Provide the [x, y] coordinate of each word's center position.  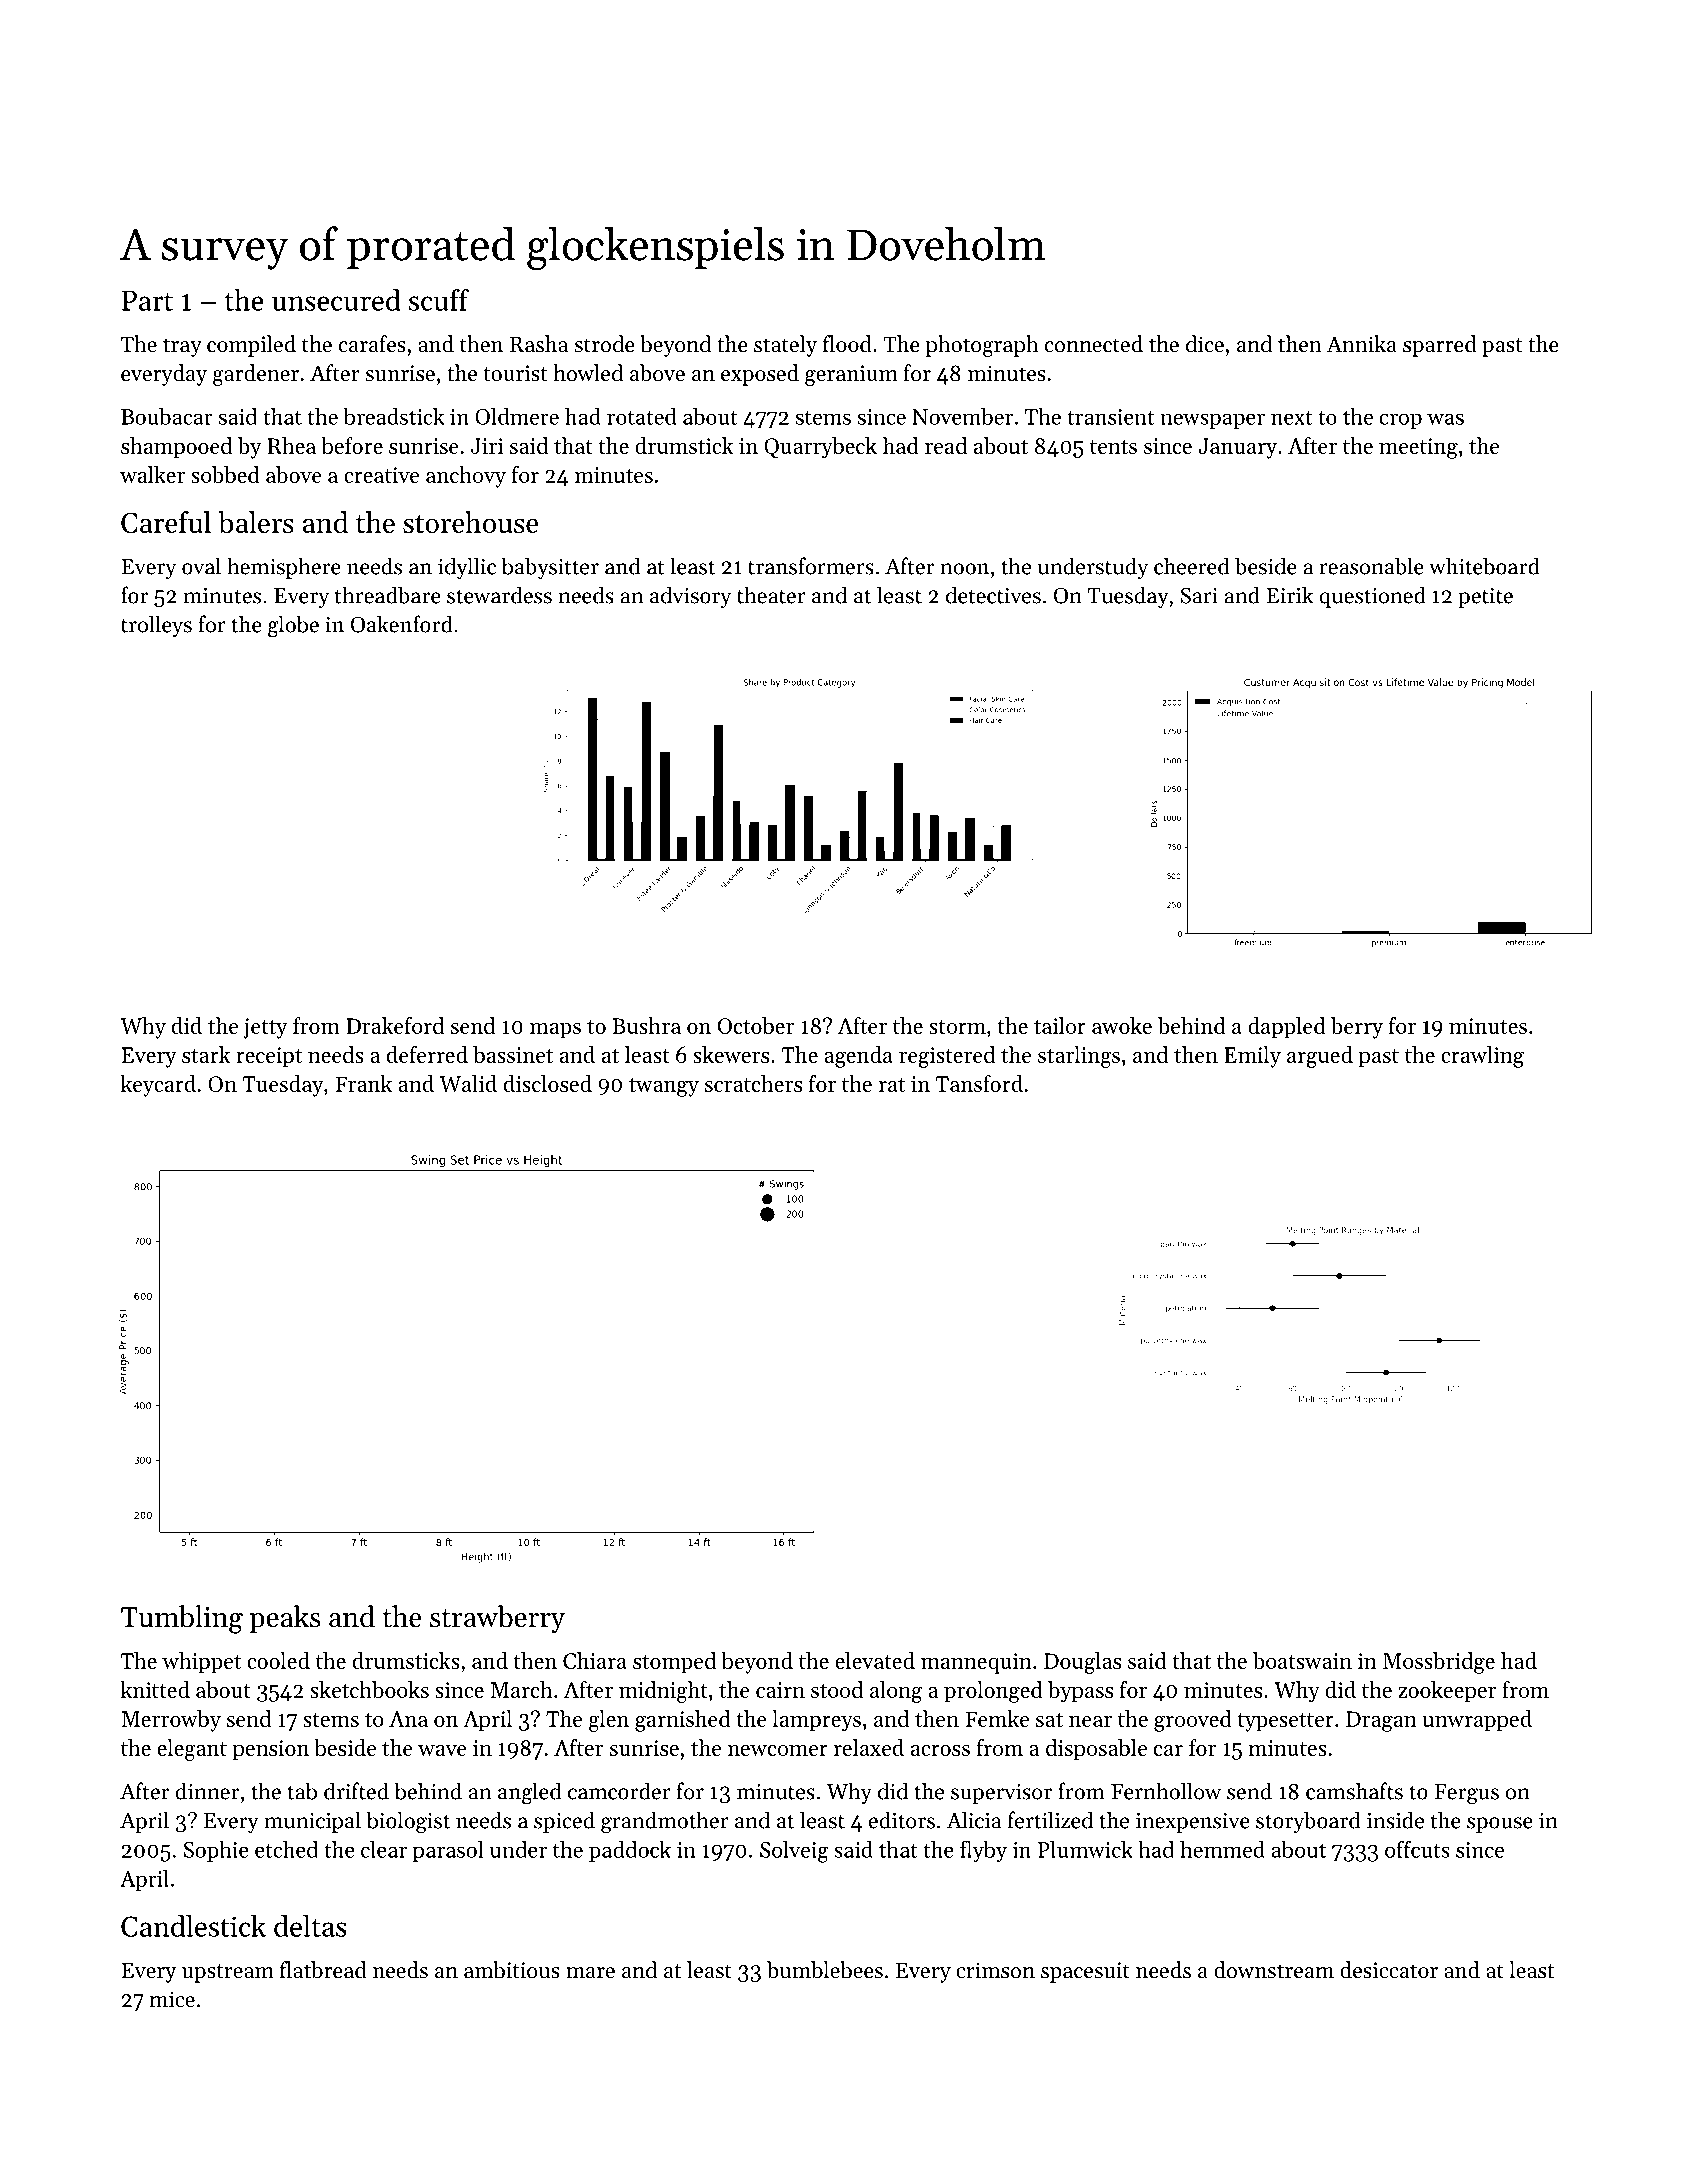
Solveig [794, 1852]
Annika [1362, 343]
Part [147, 300]
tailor [1060, 1025]
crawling [1482, 1057]
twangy [664, 1087]
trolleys [156, 626]
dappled [1287, 1028]
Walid [468, 1083]
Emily [1252, 1057]
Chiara [595, 1660]
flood [847, 344]
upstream [228, 1973]
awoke [1122, 1025]
